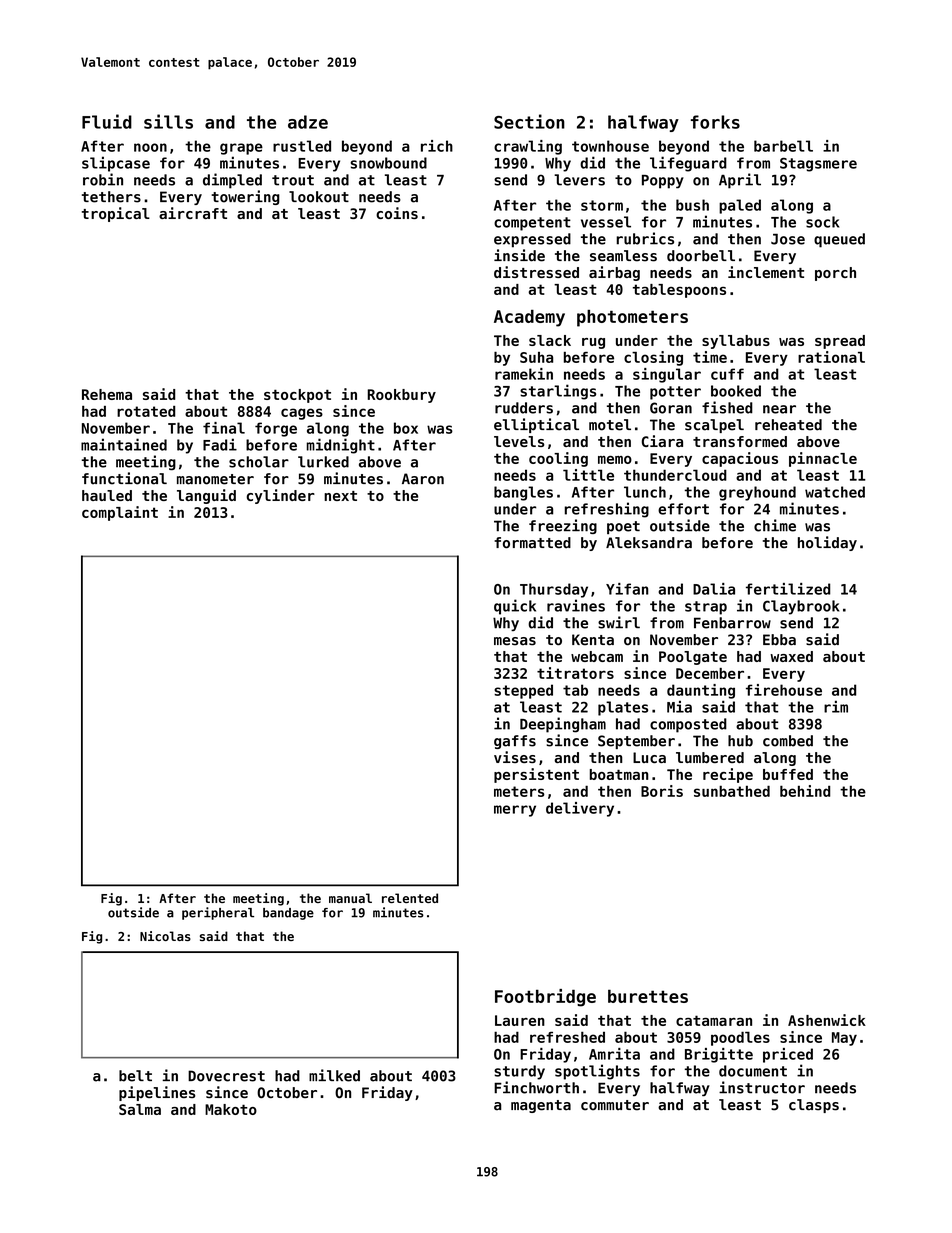  Describe the element at coordinates (401, 396) in the screenshot. I see `Rookbury` at that location.
